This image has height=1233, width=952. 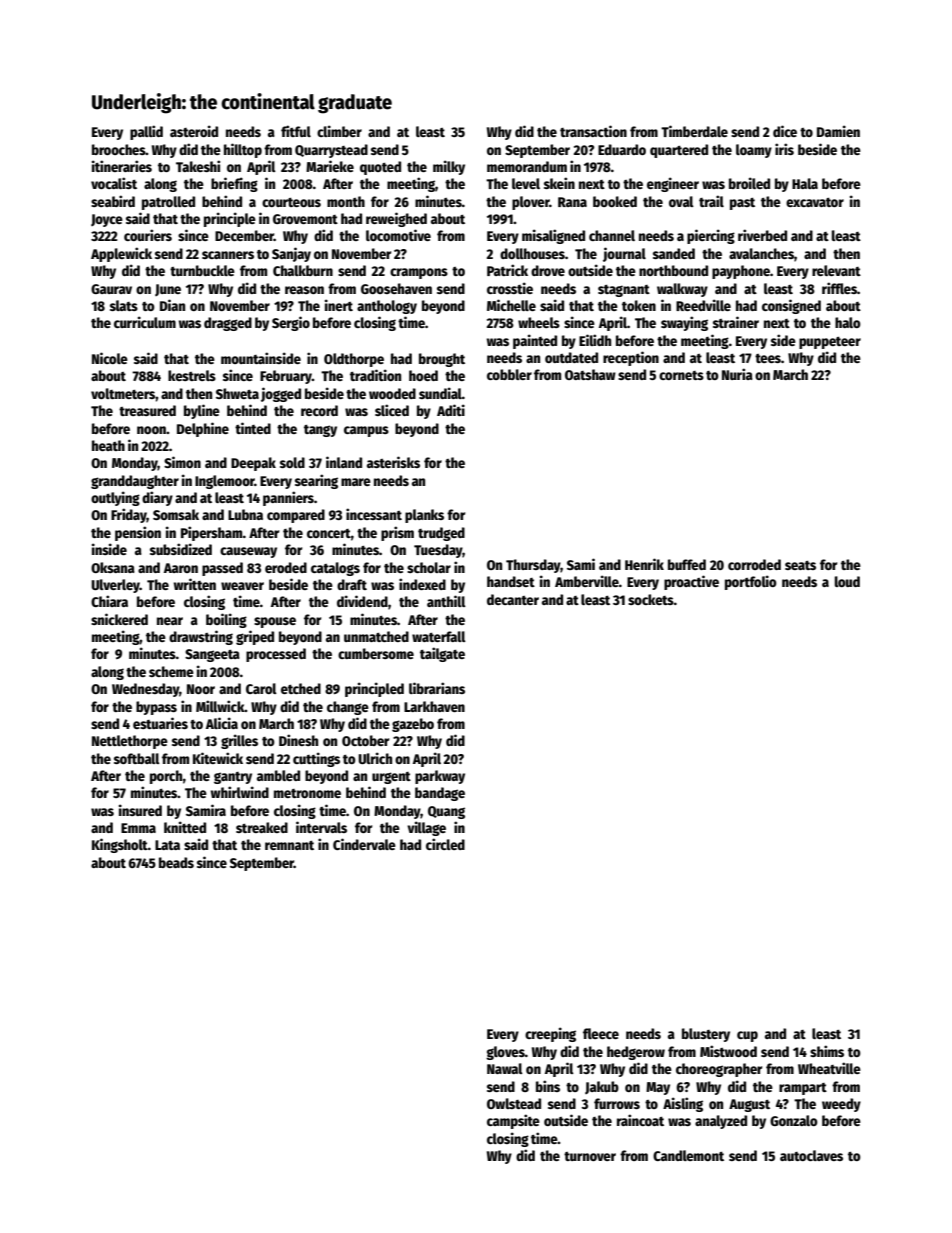 I want to click on planks, so click(x=424, y=516).
